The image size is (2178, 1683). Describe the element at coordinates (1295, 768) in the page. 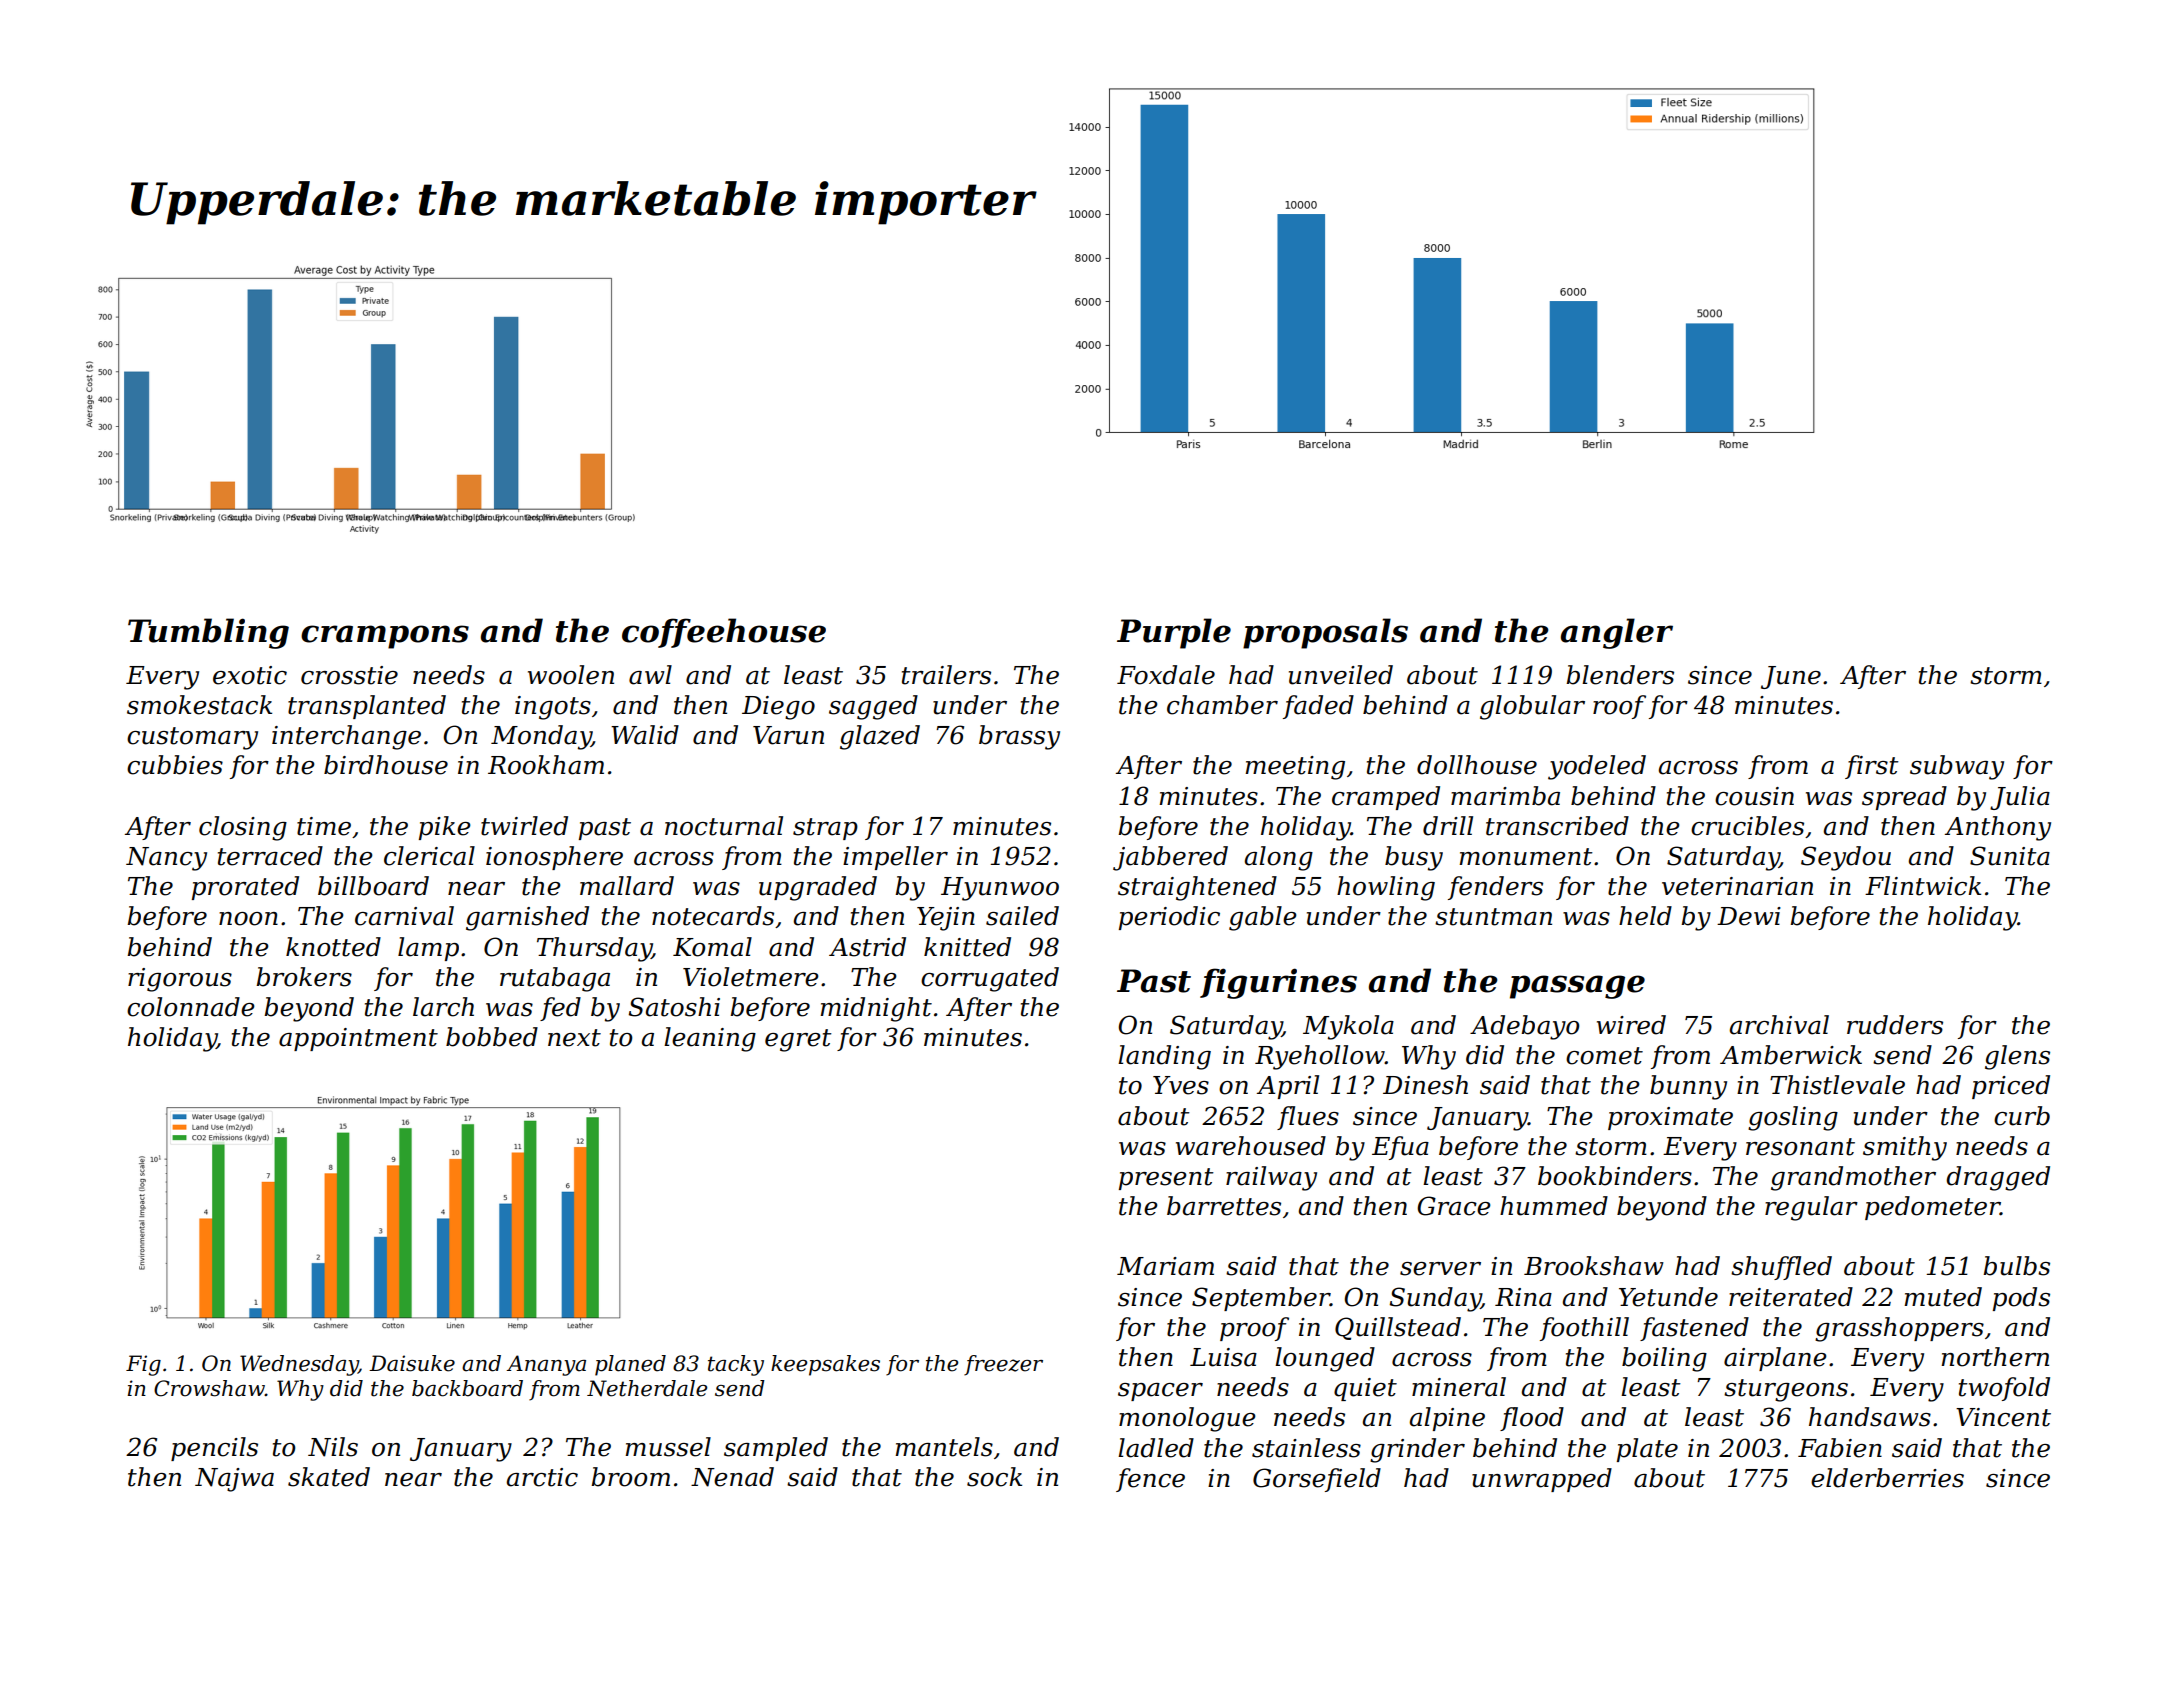

I see `meeting` at that location.
